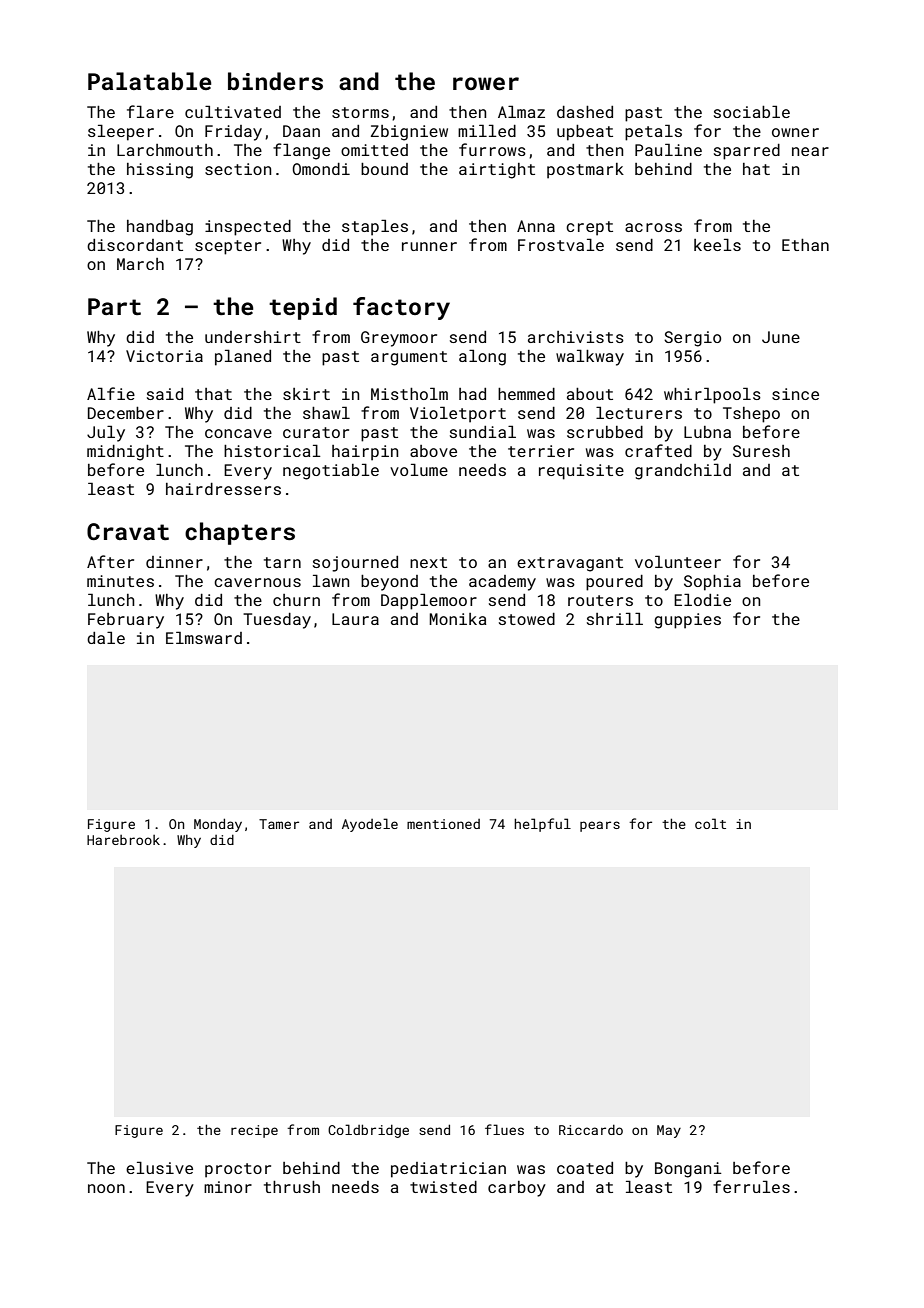 The height and width of the screenshot is (1308, 924). What do you see at coordinates (710, 823) in the screenshot?
I see `colt` at bounding box center [710, 823].
